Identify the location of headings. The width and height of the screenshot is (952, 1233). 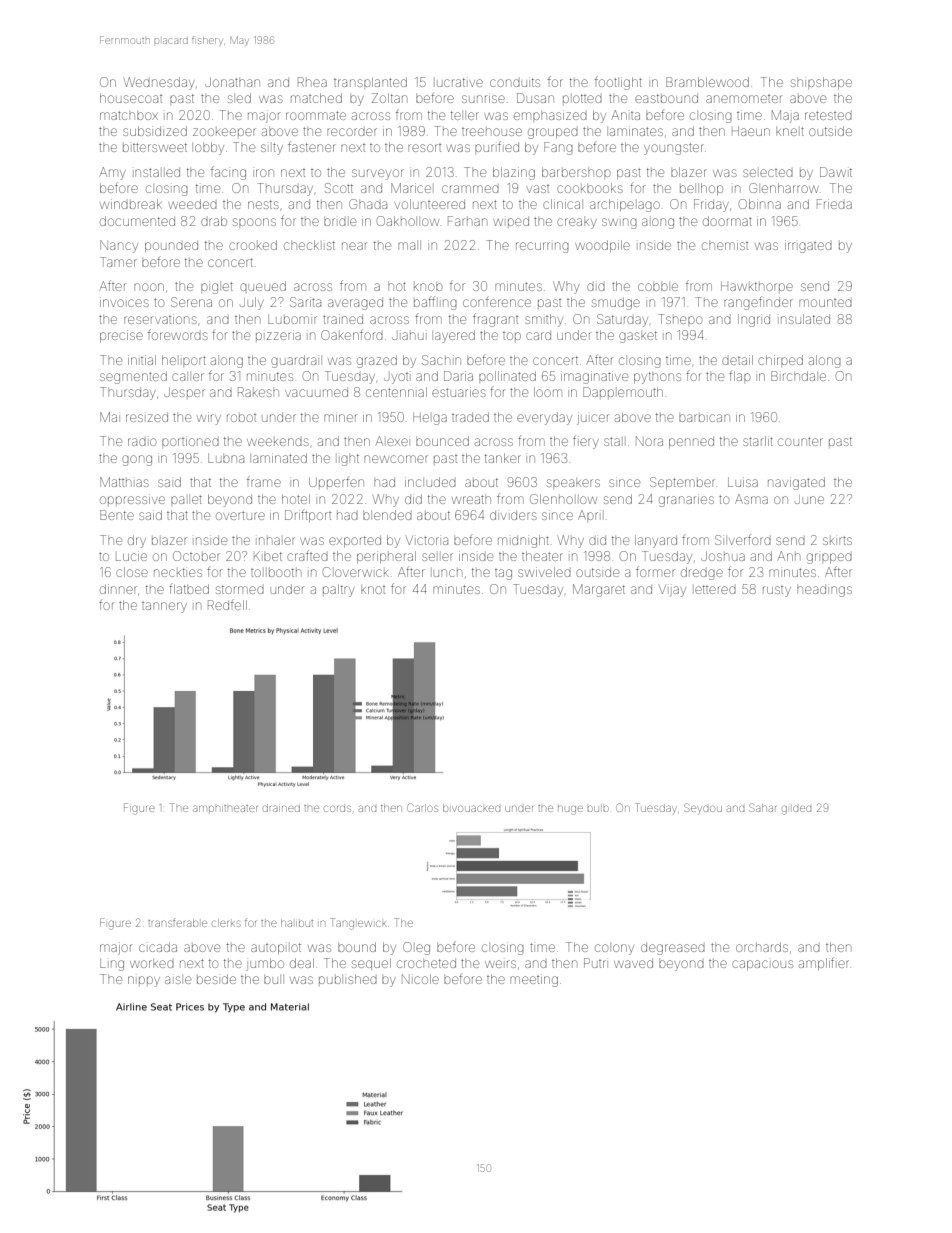
(824, 591).
